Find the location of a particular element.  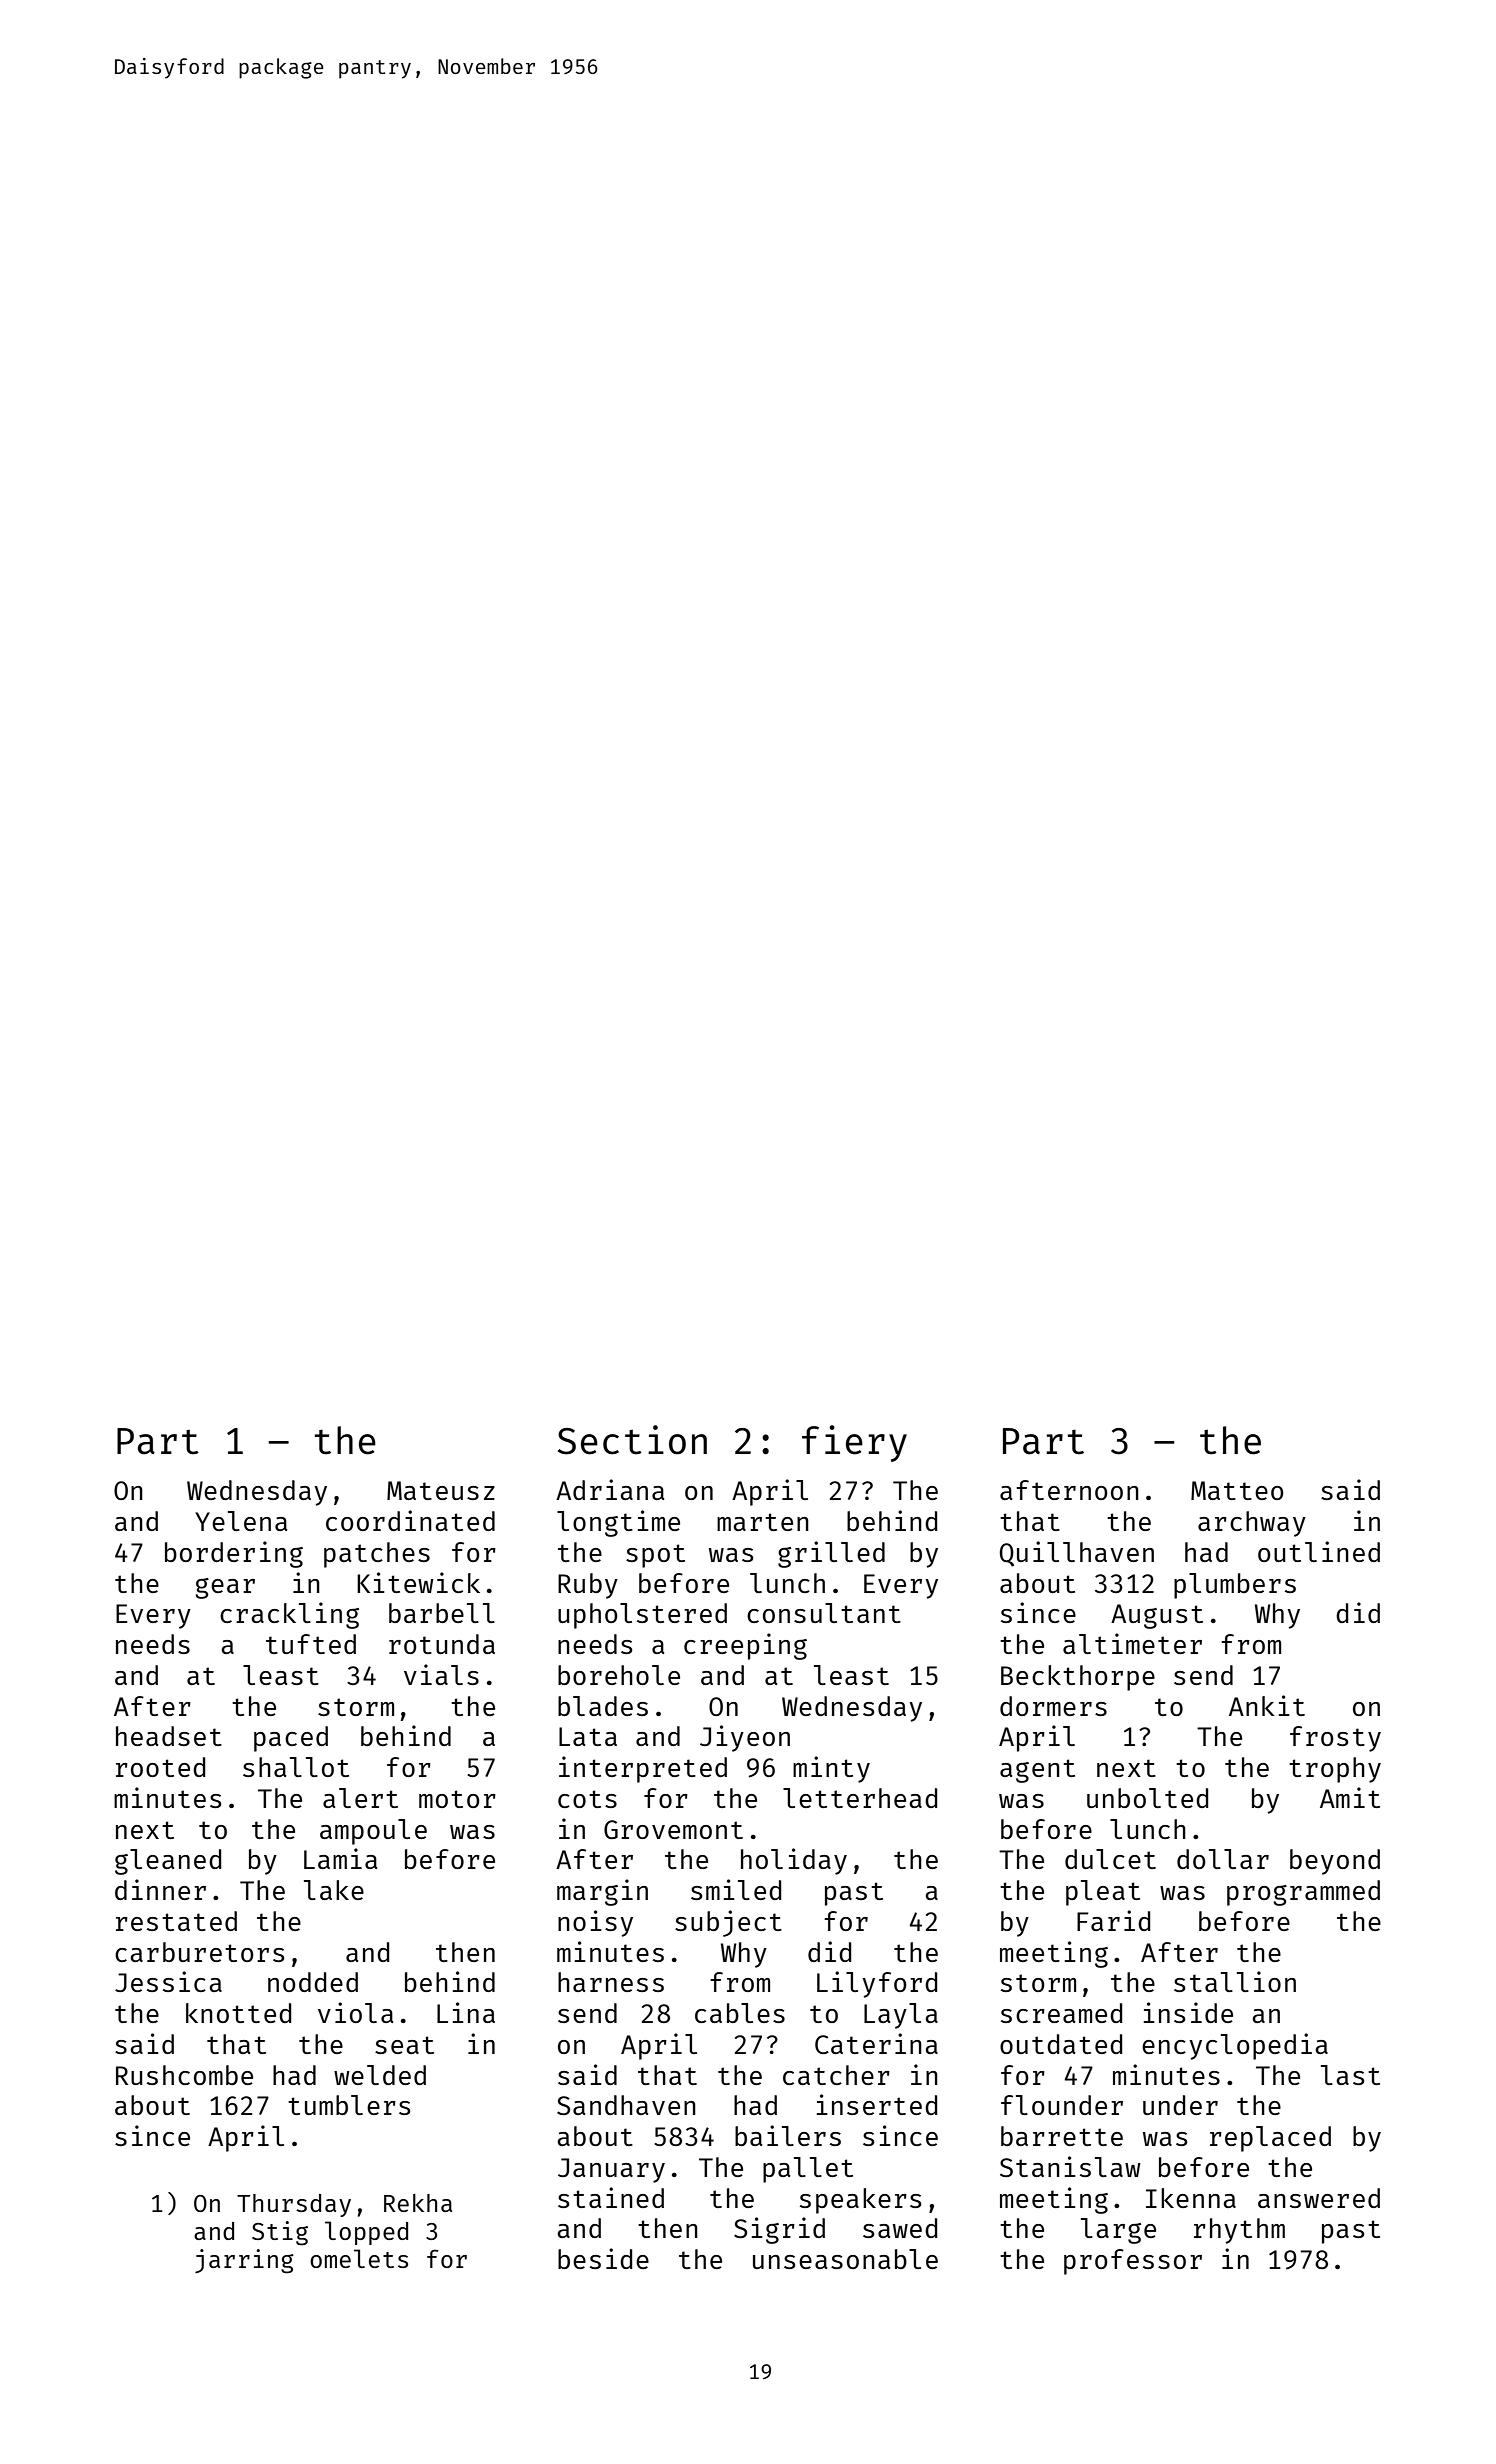

Ankit is located at coordinates (1267, 1705).
